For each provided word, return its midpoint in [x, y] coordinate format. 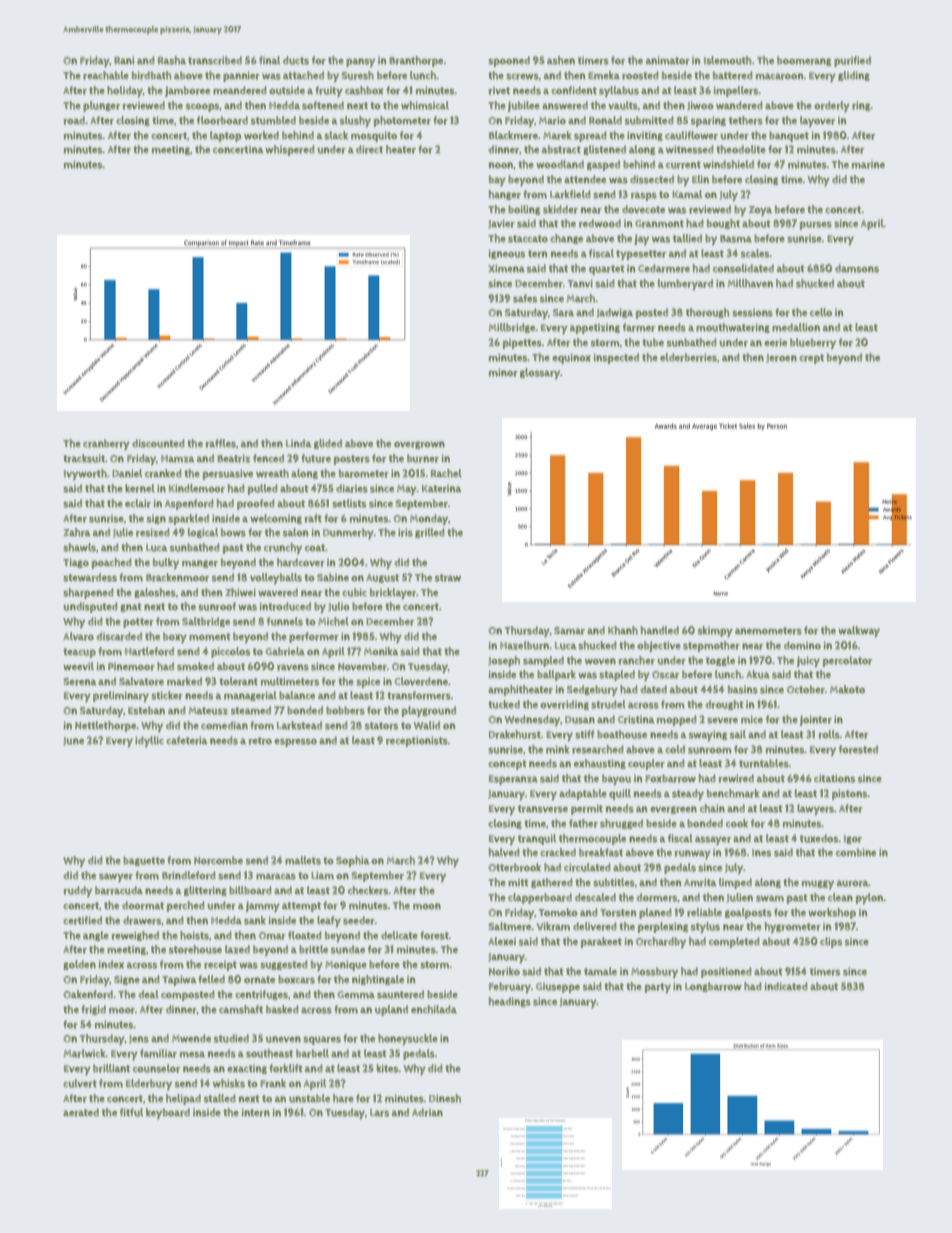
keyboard [168, 1113]
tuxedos [819, 838]
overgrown [419, 445]
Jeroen [781, 358]
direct [369, 149]
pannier [241, 76]
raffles [221, 443]
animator [668, 60]
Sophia [352, 861]
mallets [303, 860]
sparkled [188, 519]
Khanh [623, 630]
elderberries [688, 357]
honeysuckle [407, 1039]
